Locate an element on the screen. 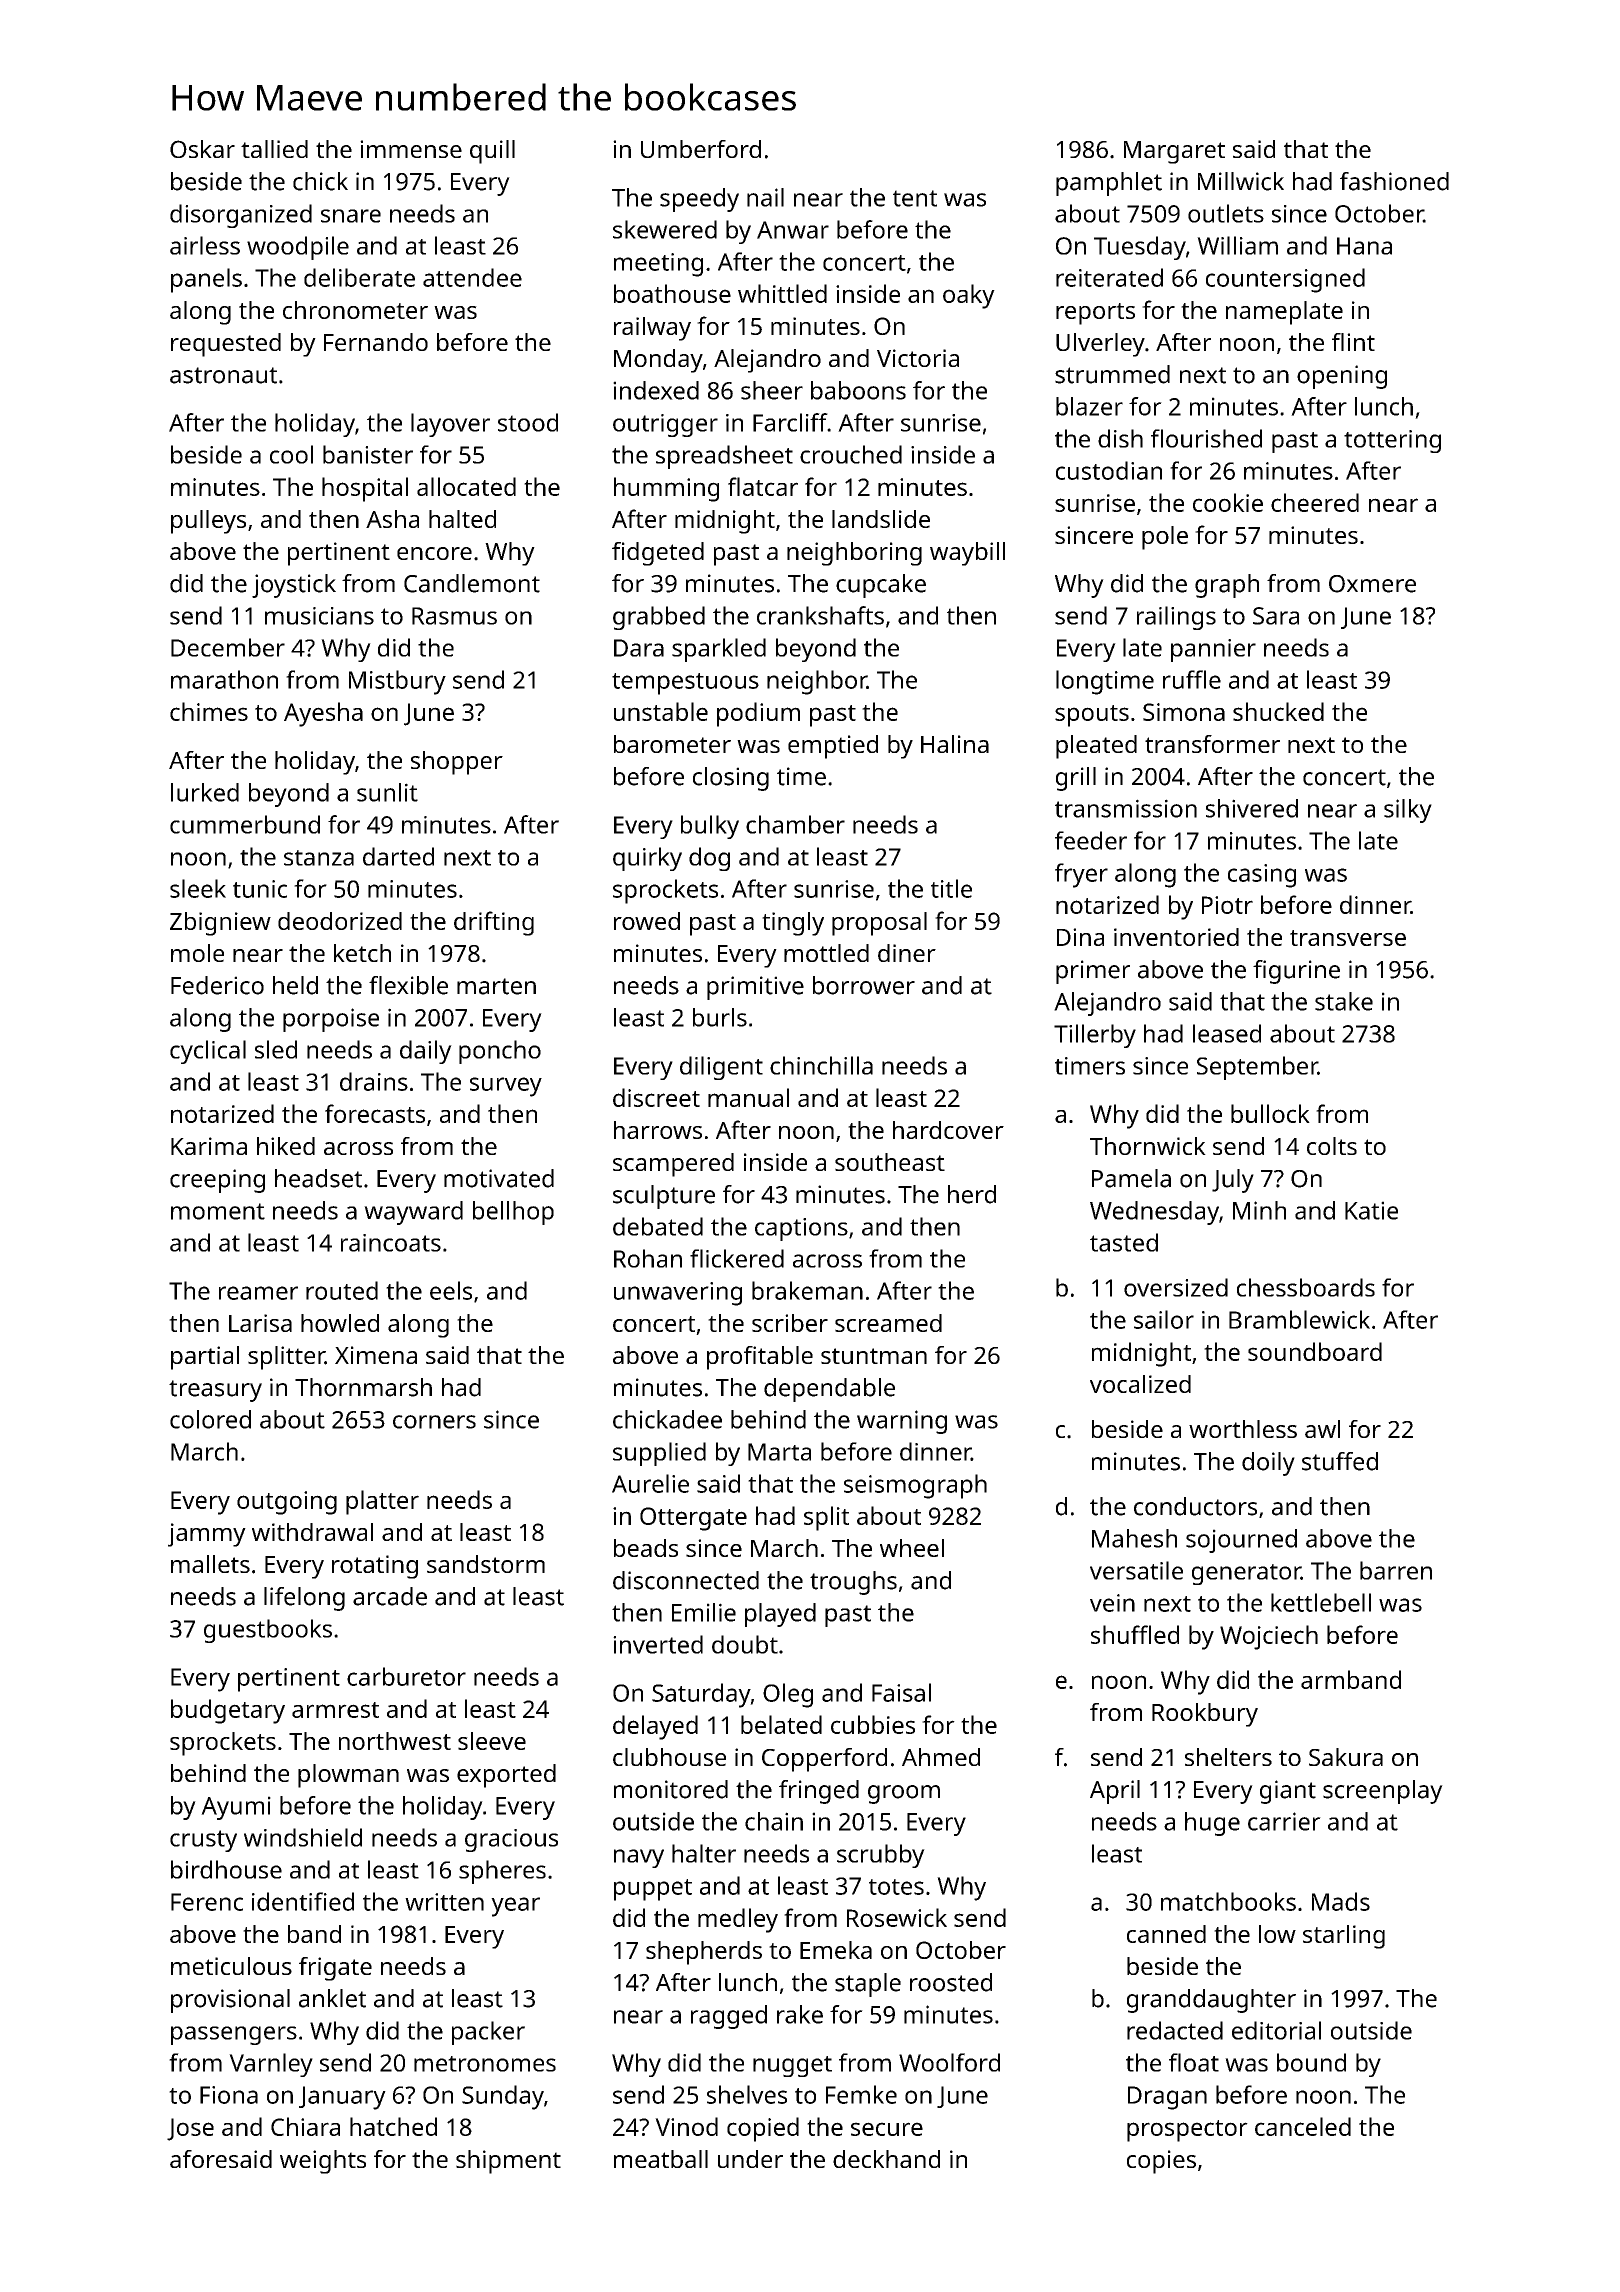 This screenshot has height=2292, width=1620. Umberford is located at coordinates (701, 149).
